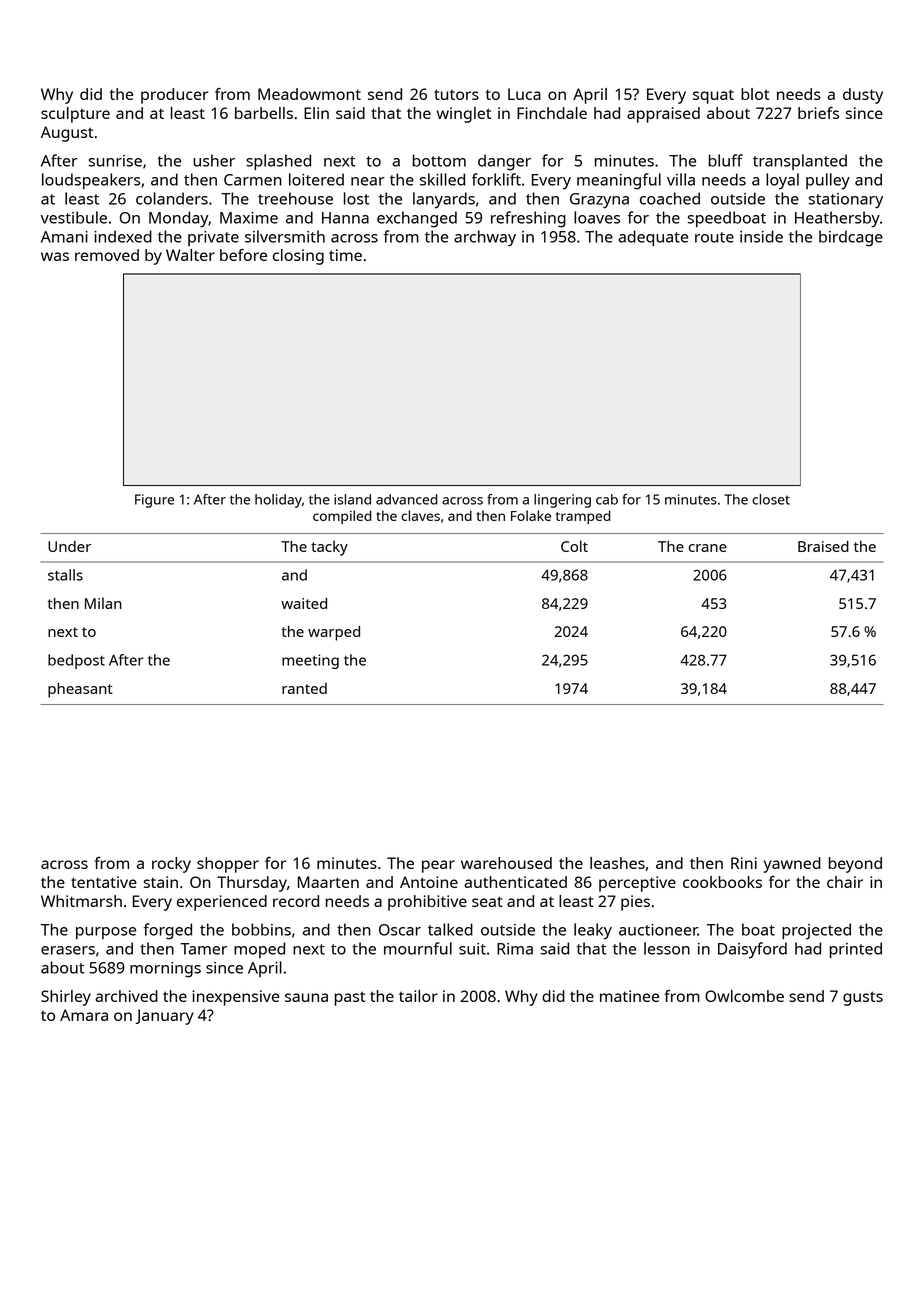 The width and height of the page is (924, 1308). Describe the element at coordinates (771, 499) in the page. I see `closet` at that location.
